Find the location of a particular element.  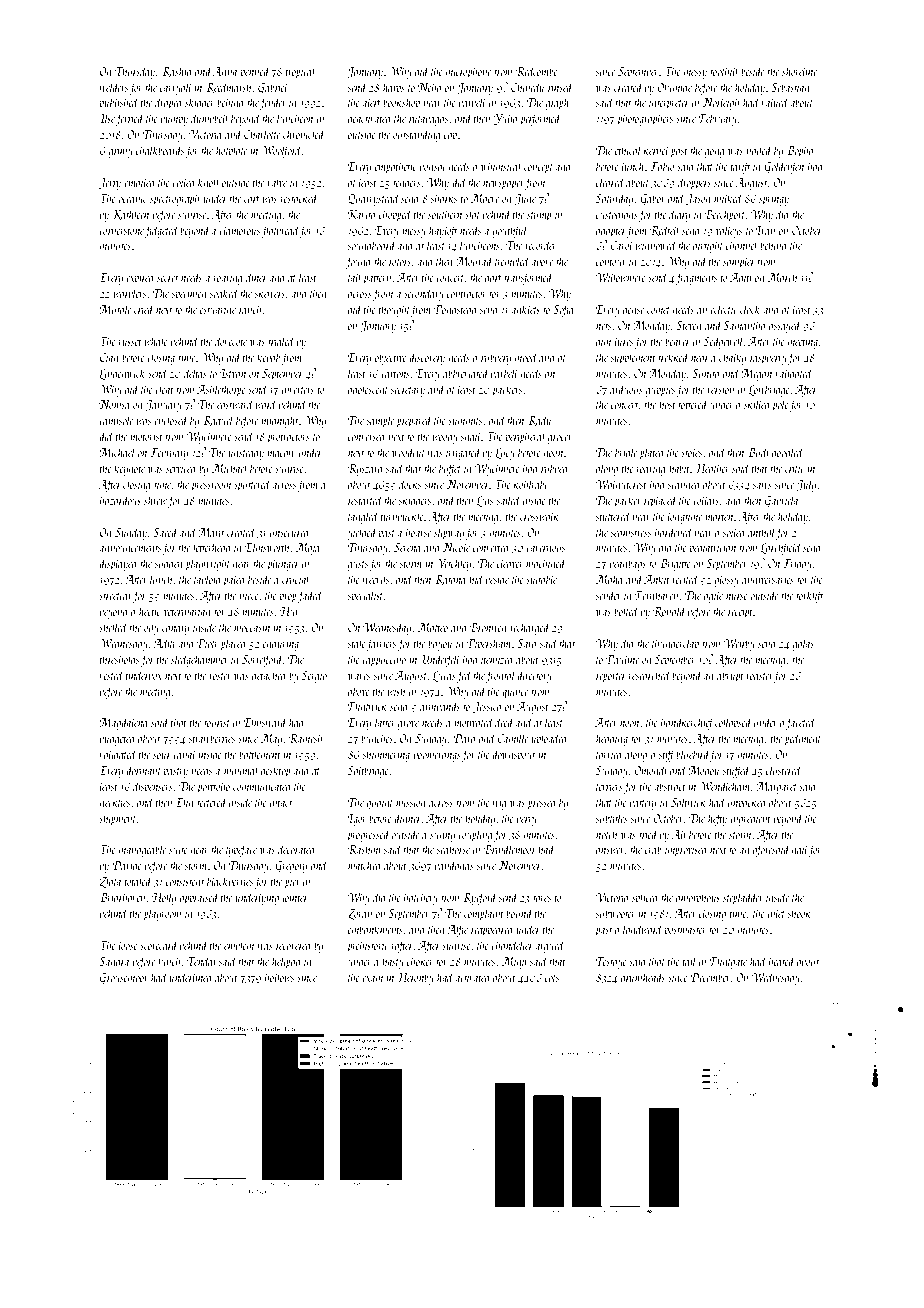

suitable is located at coordinates (541, 579).
